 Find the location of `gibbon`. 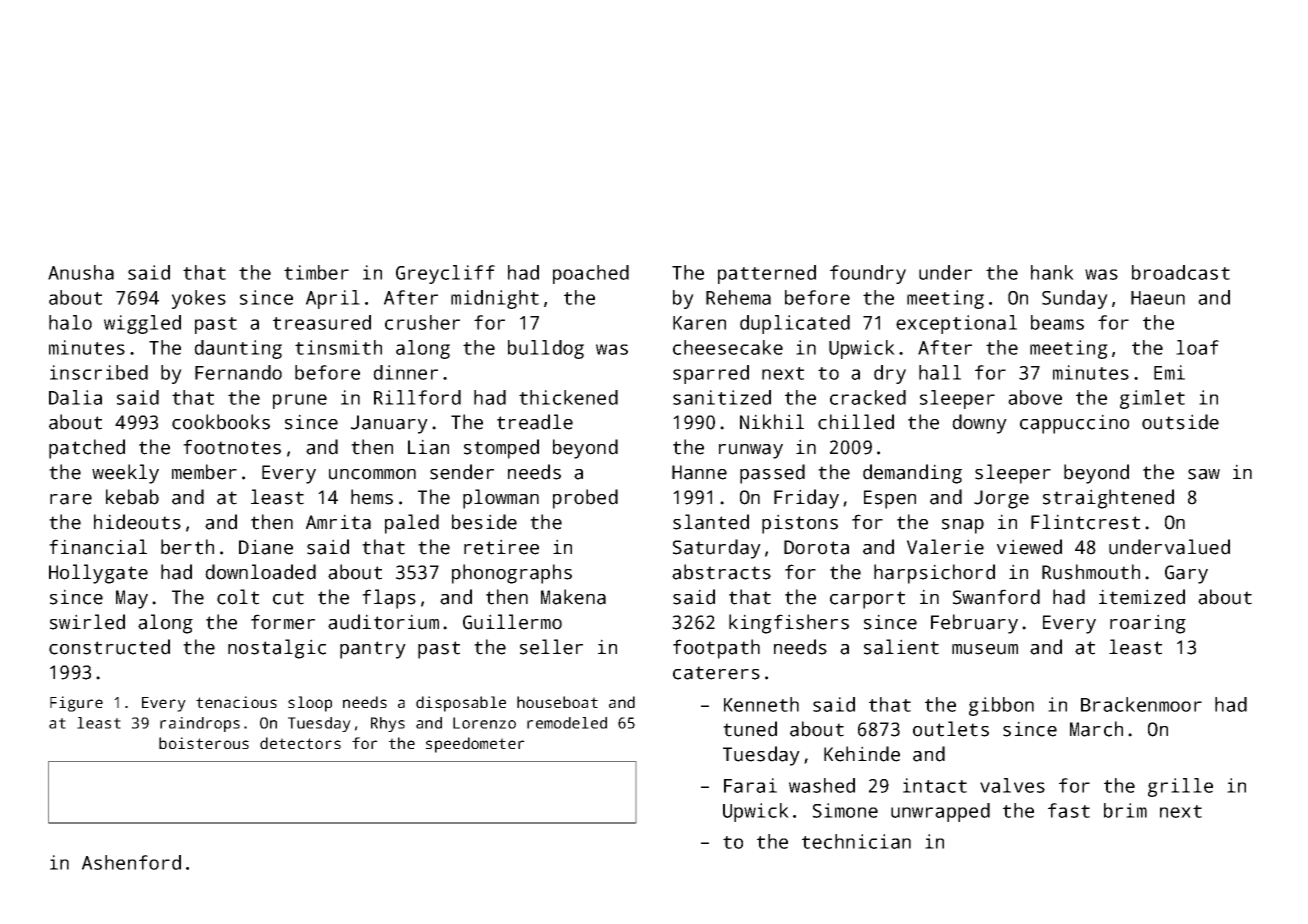

gibbon is located at coordinates (1001, 706).
